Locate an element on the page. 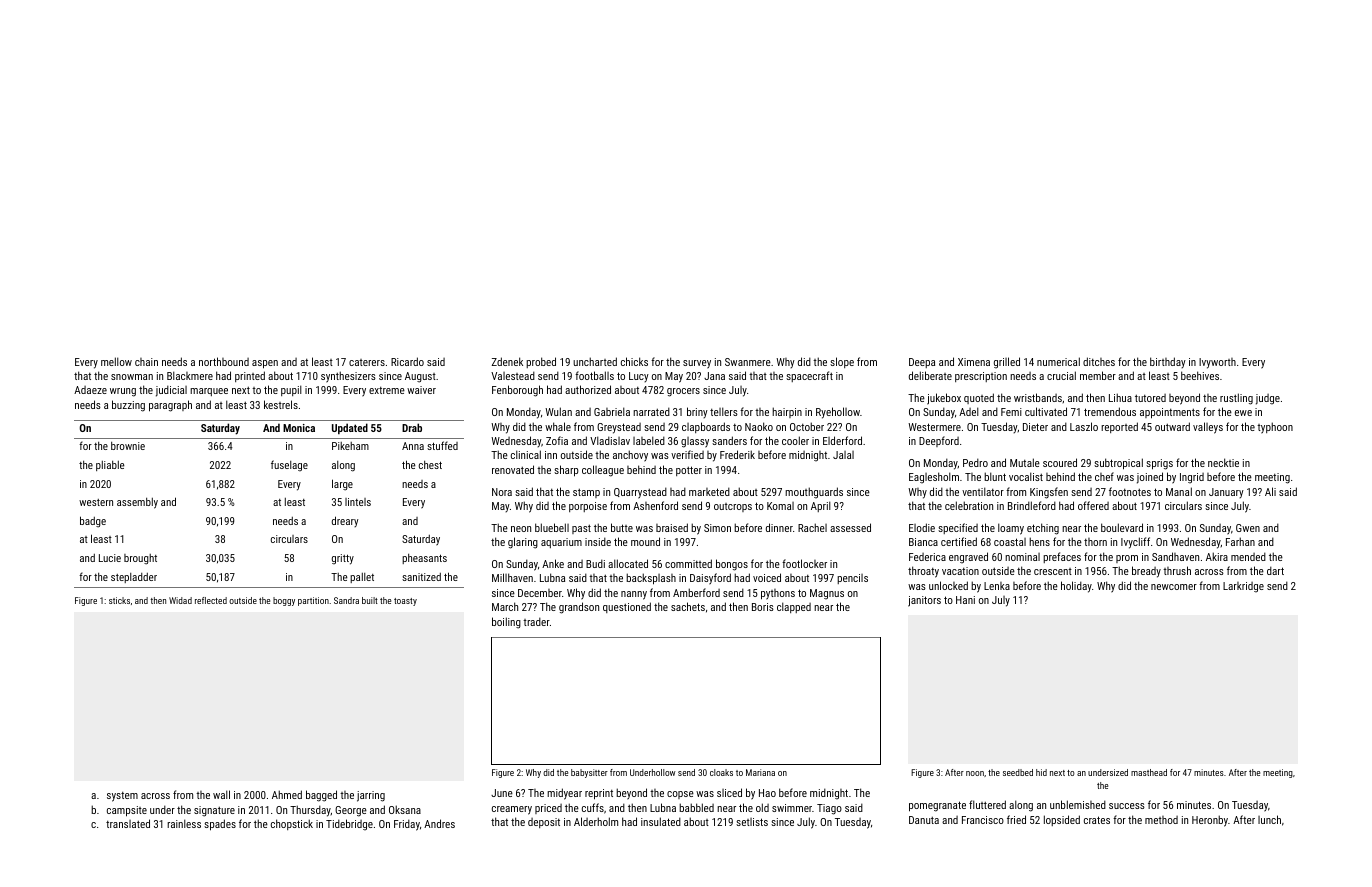  campsite is located at coordinates (127, 811).
